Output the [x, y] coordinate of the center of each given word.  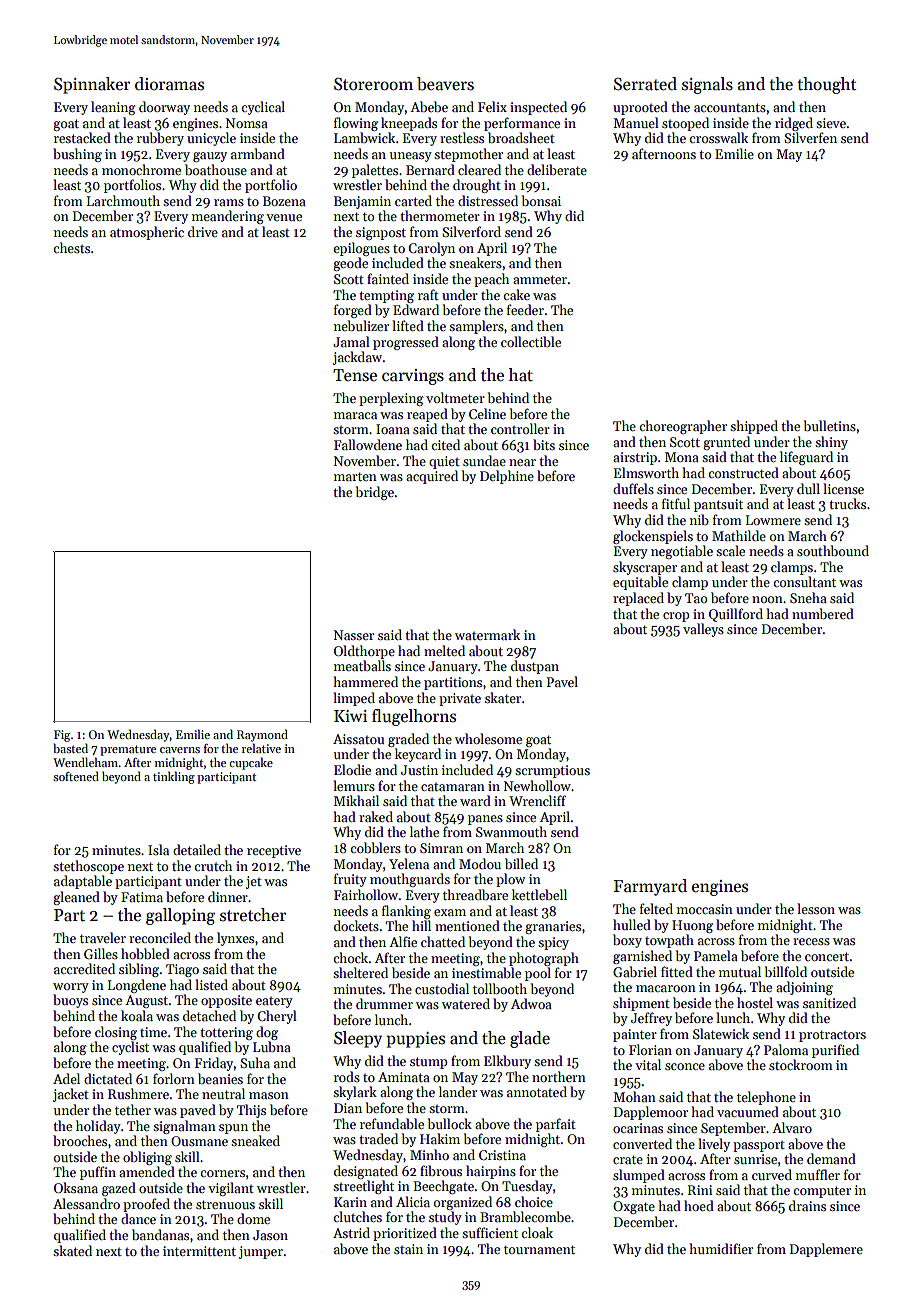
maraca [355, 415]
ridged [794, 124]
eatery [274, 1002]
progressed [406, 343]
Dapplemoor [651, 1113]
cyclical [263, 108]
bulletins [830, 425]
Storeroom [373, 84]
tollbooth [500, 988]
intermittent [199, 1251]
